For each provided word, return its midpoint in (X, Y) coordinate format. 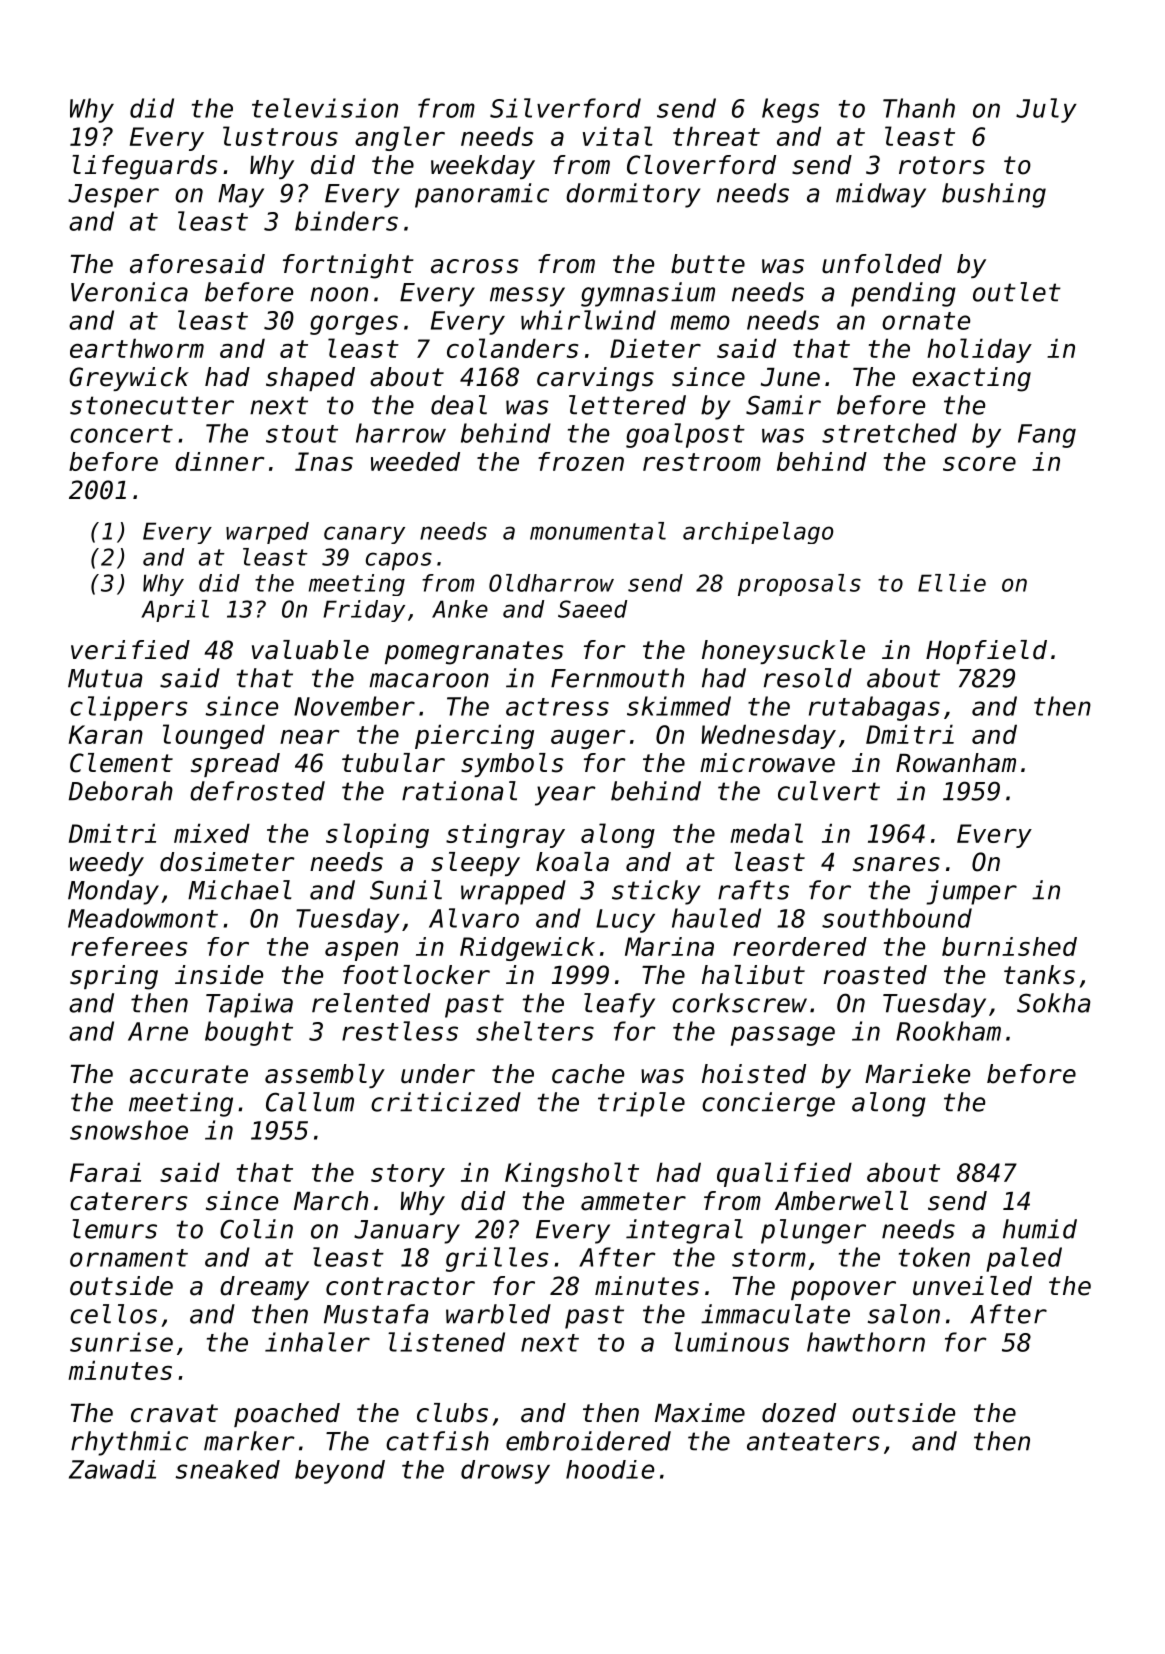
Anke (460, 609)
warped (267, 533)
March (331, 1201)
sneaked (228, 1469)
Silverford (565, 108)
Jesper (113, 196)
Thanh (919, 108)
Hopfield (986, 652)
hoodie (610, 1469)
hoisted (754, 1074)
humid (1040, 1229)
